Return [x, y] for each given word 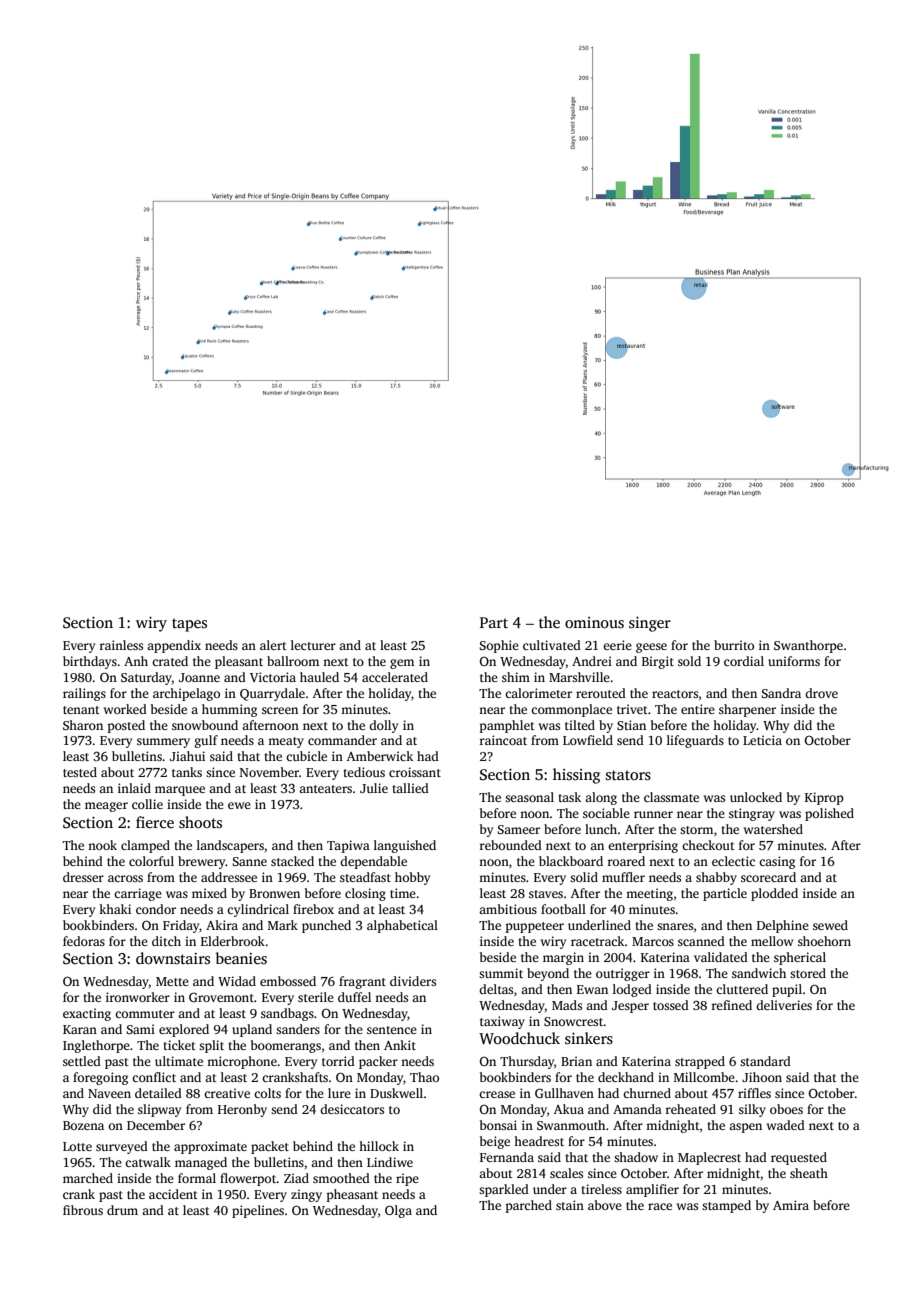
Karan [80, 1029]
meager [106, 807]
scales [566, 1173]
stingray [752, 814]
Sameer [518, 829]
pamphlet [507, 726]
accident [173, 1194]
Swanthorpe [808, 646]
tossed [671, 1005]
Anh [136, 661]
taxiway [502, 1022]
